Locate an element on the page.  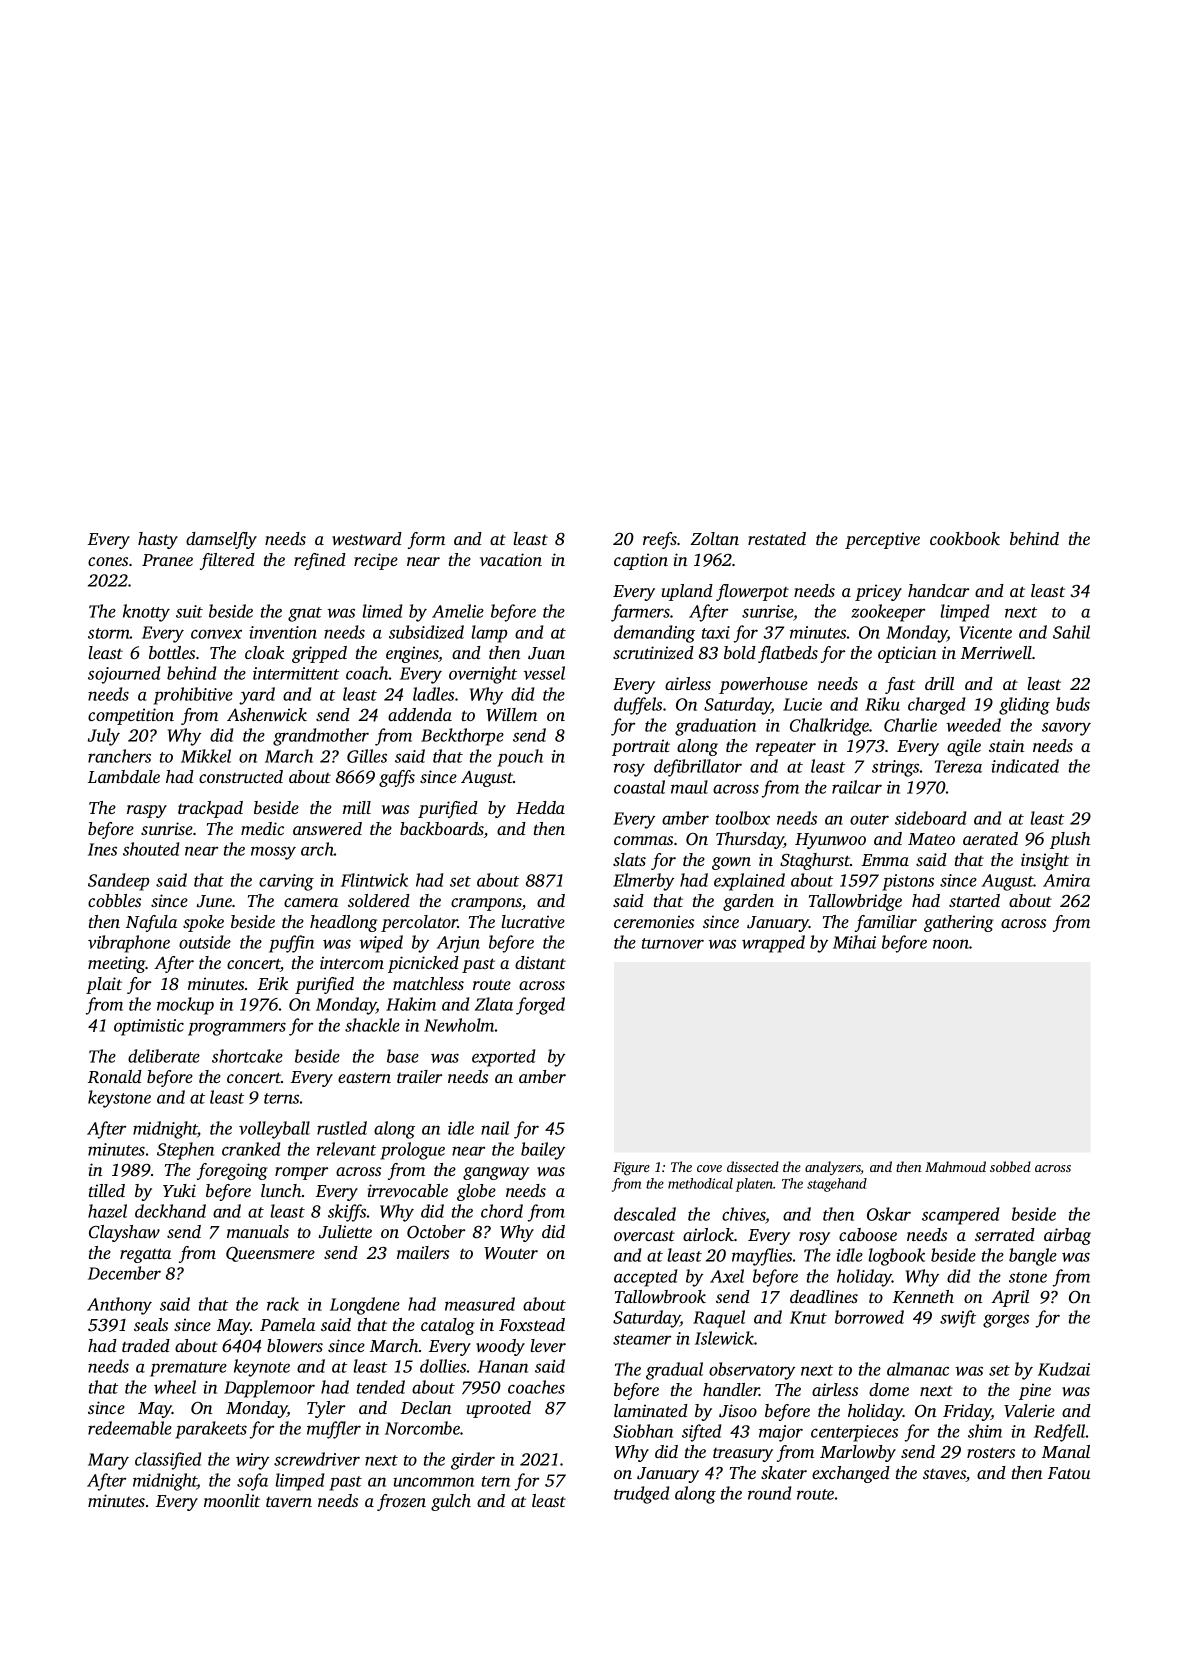
Mihai is located at coordinates (854, 942).
